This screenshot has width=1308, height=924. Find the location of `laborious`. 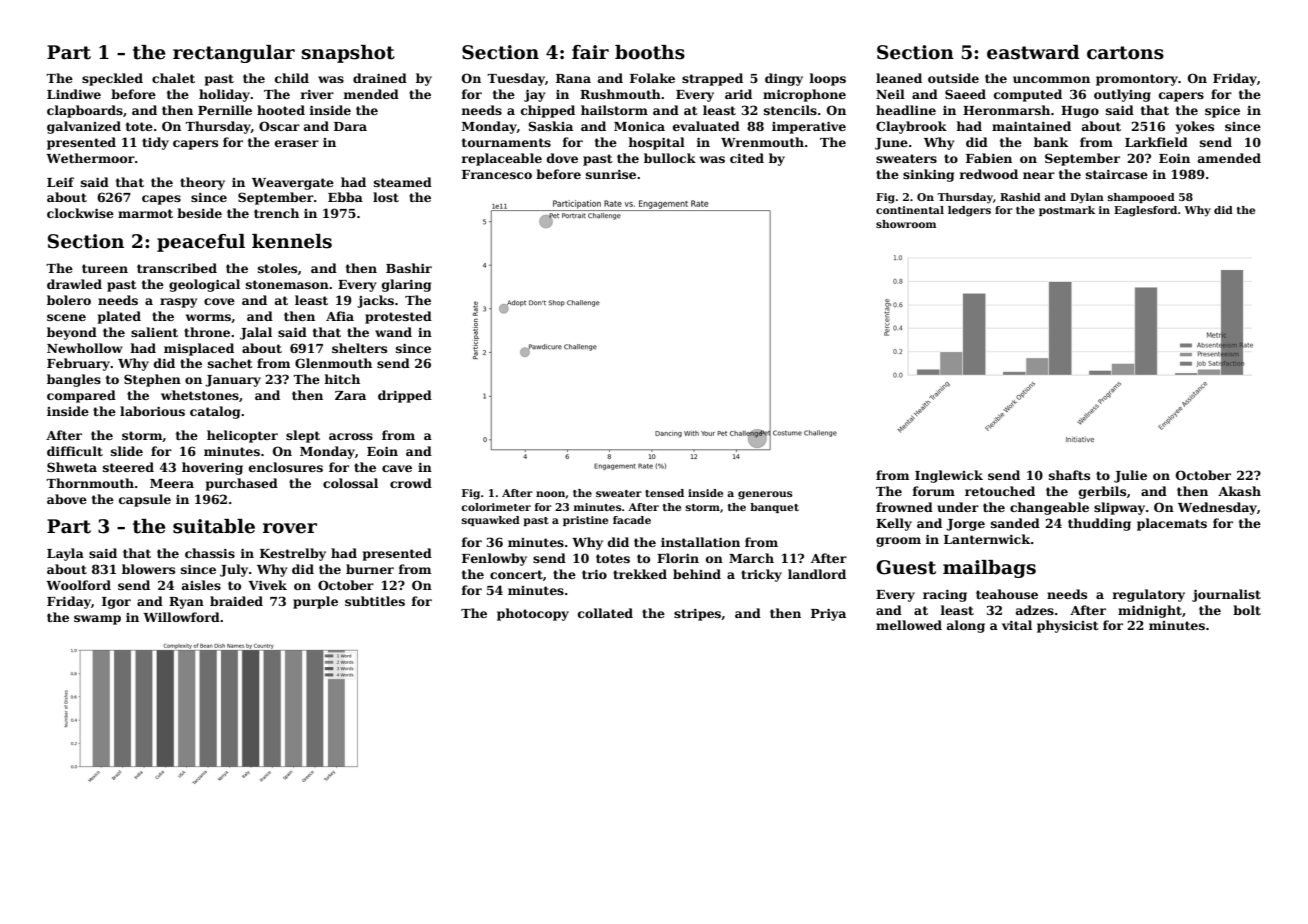

laborious is located at coordinates (152, 411).
